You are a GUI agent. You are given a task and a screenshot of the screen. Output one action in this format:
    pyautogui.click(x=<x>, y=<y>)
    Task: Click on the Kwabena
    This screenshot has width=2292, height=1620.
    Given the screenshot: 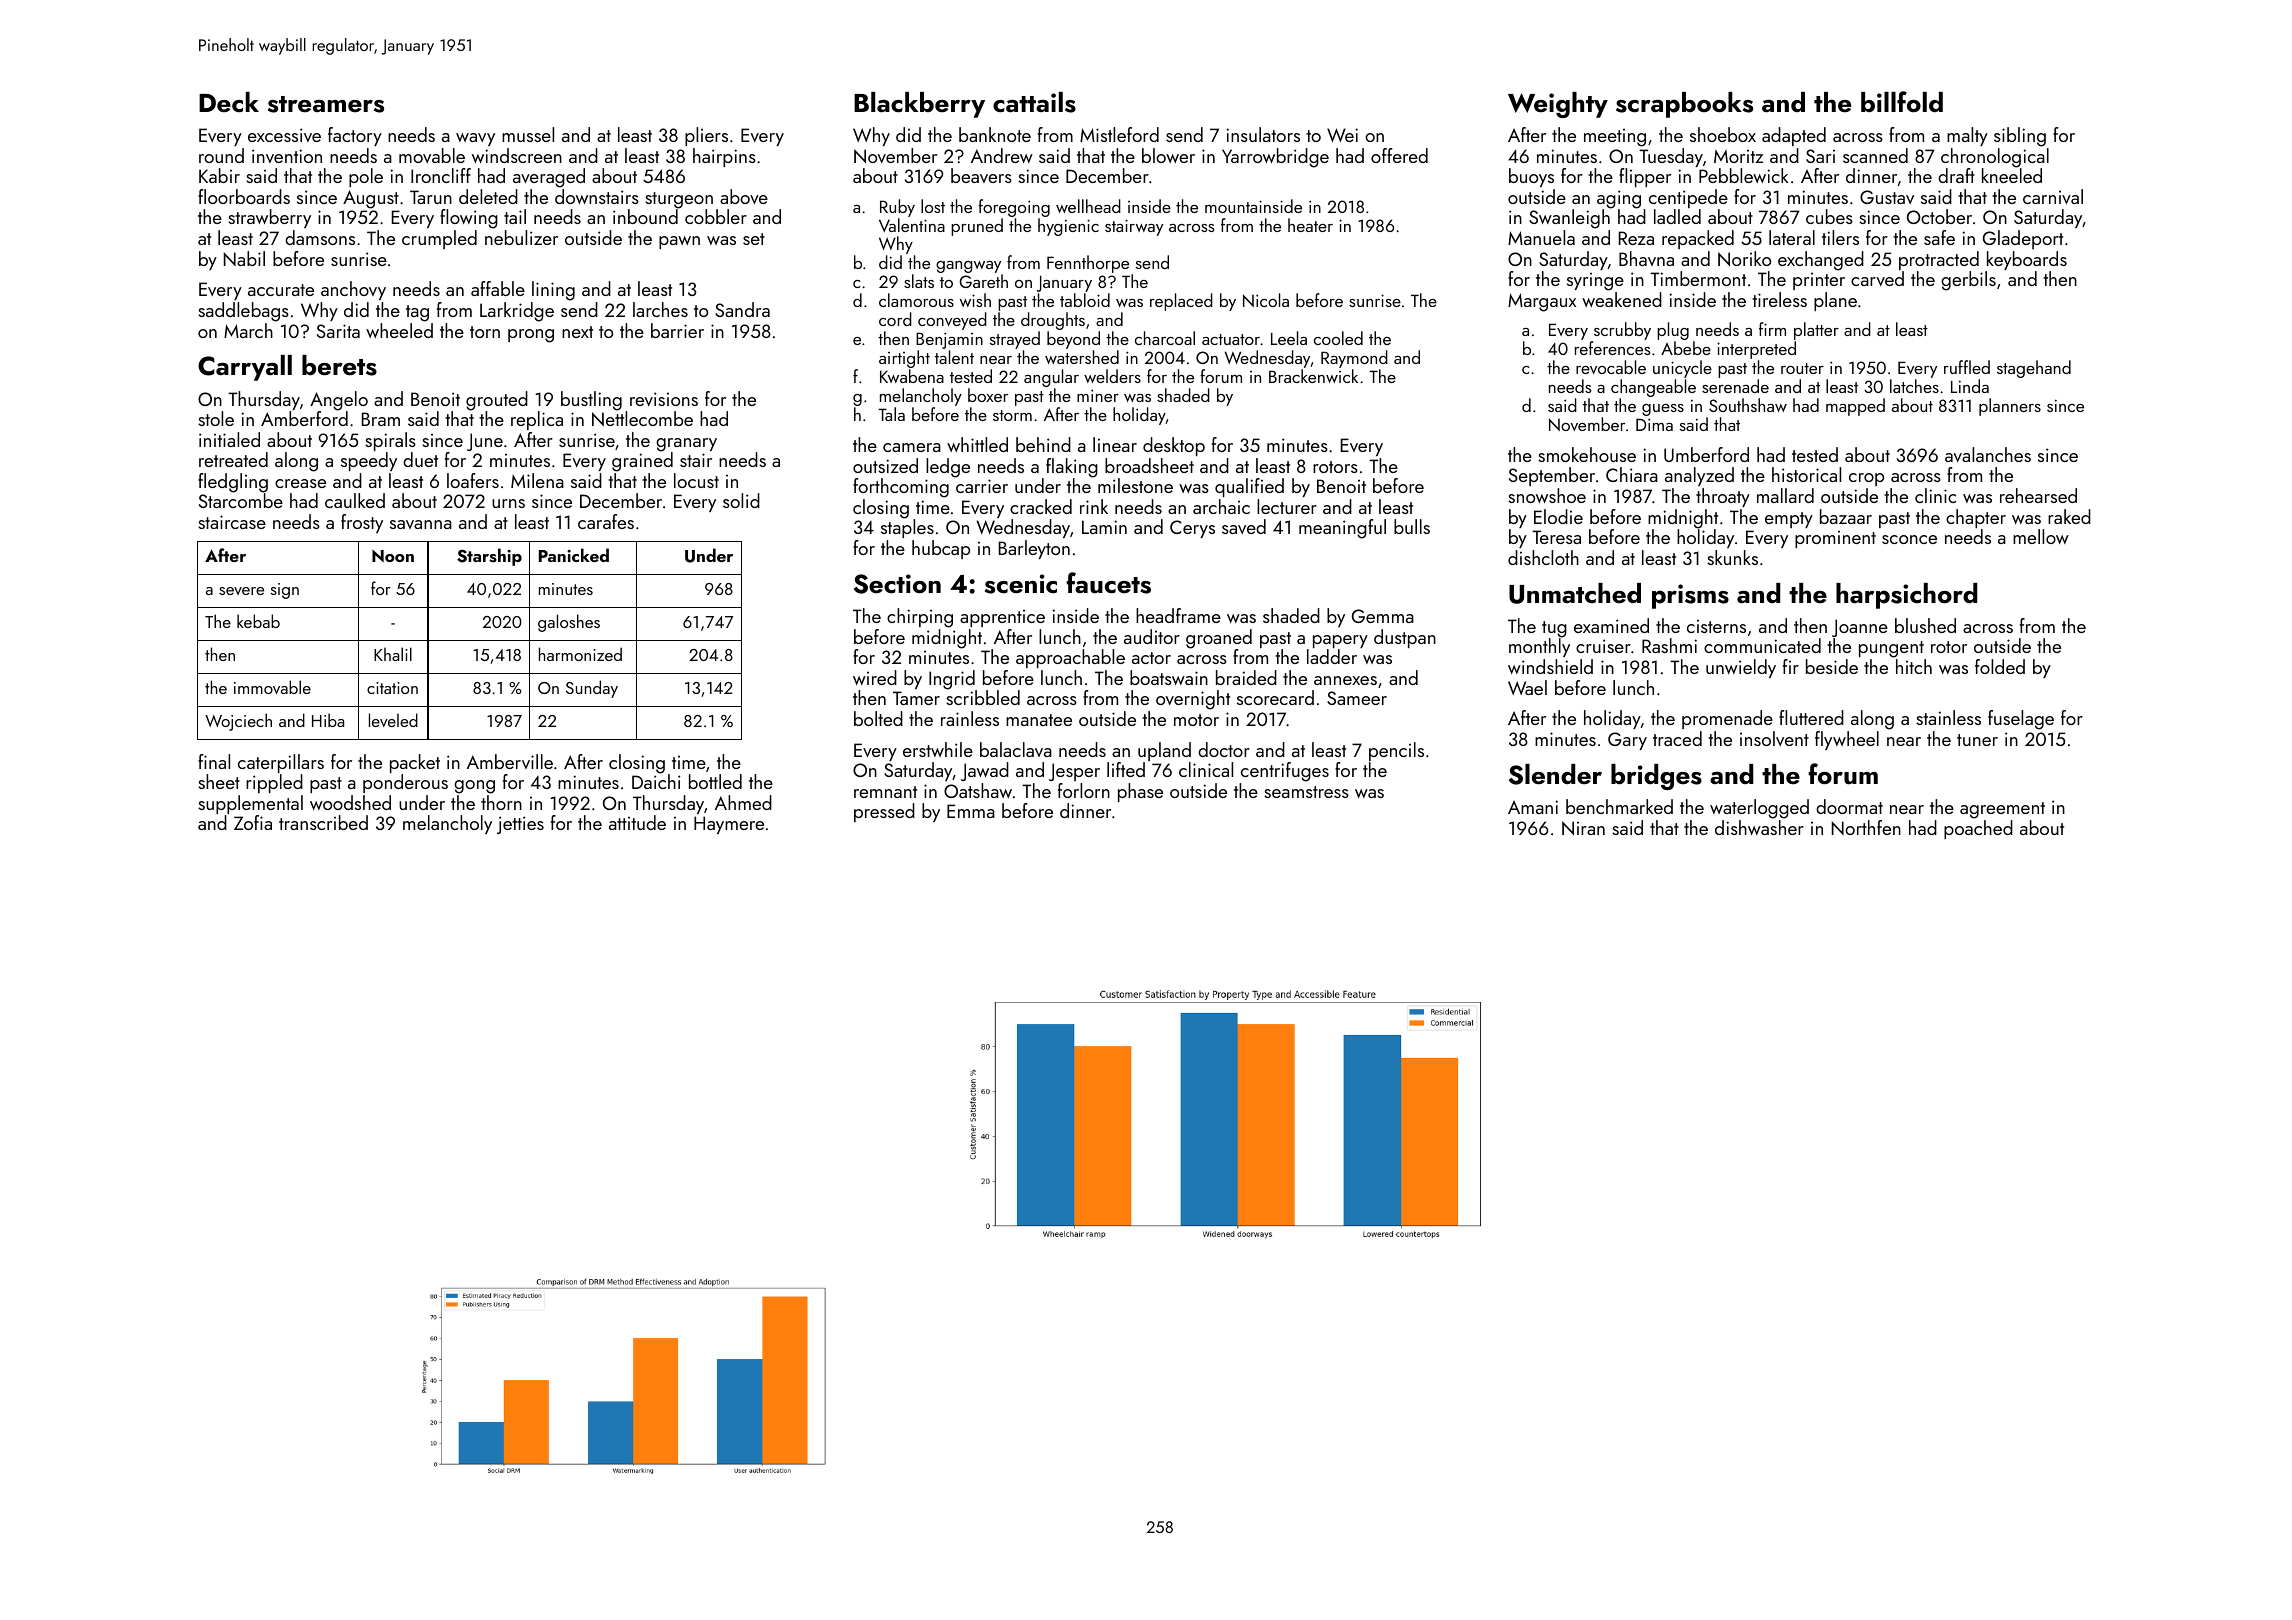 What is the action you would take?
    pyautogui.click(x=912, y=376)
